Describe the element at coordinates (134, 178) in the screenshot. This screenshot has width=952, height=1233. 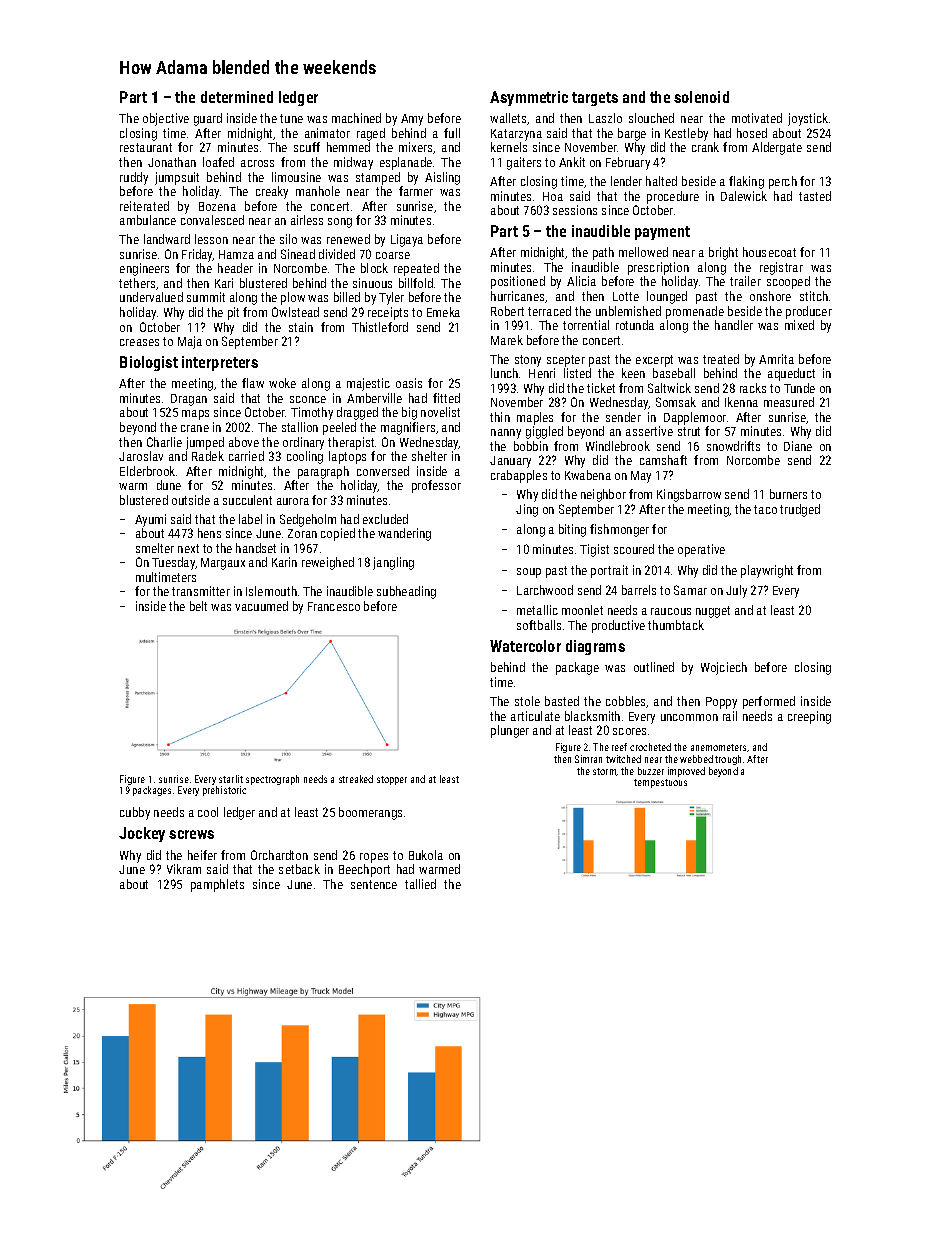
I see `ruddy` at that location.
